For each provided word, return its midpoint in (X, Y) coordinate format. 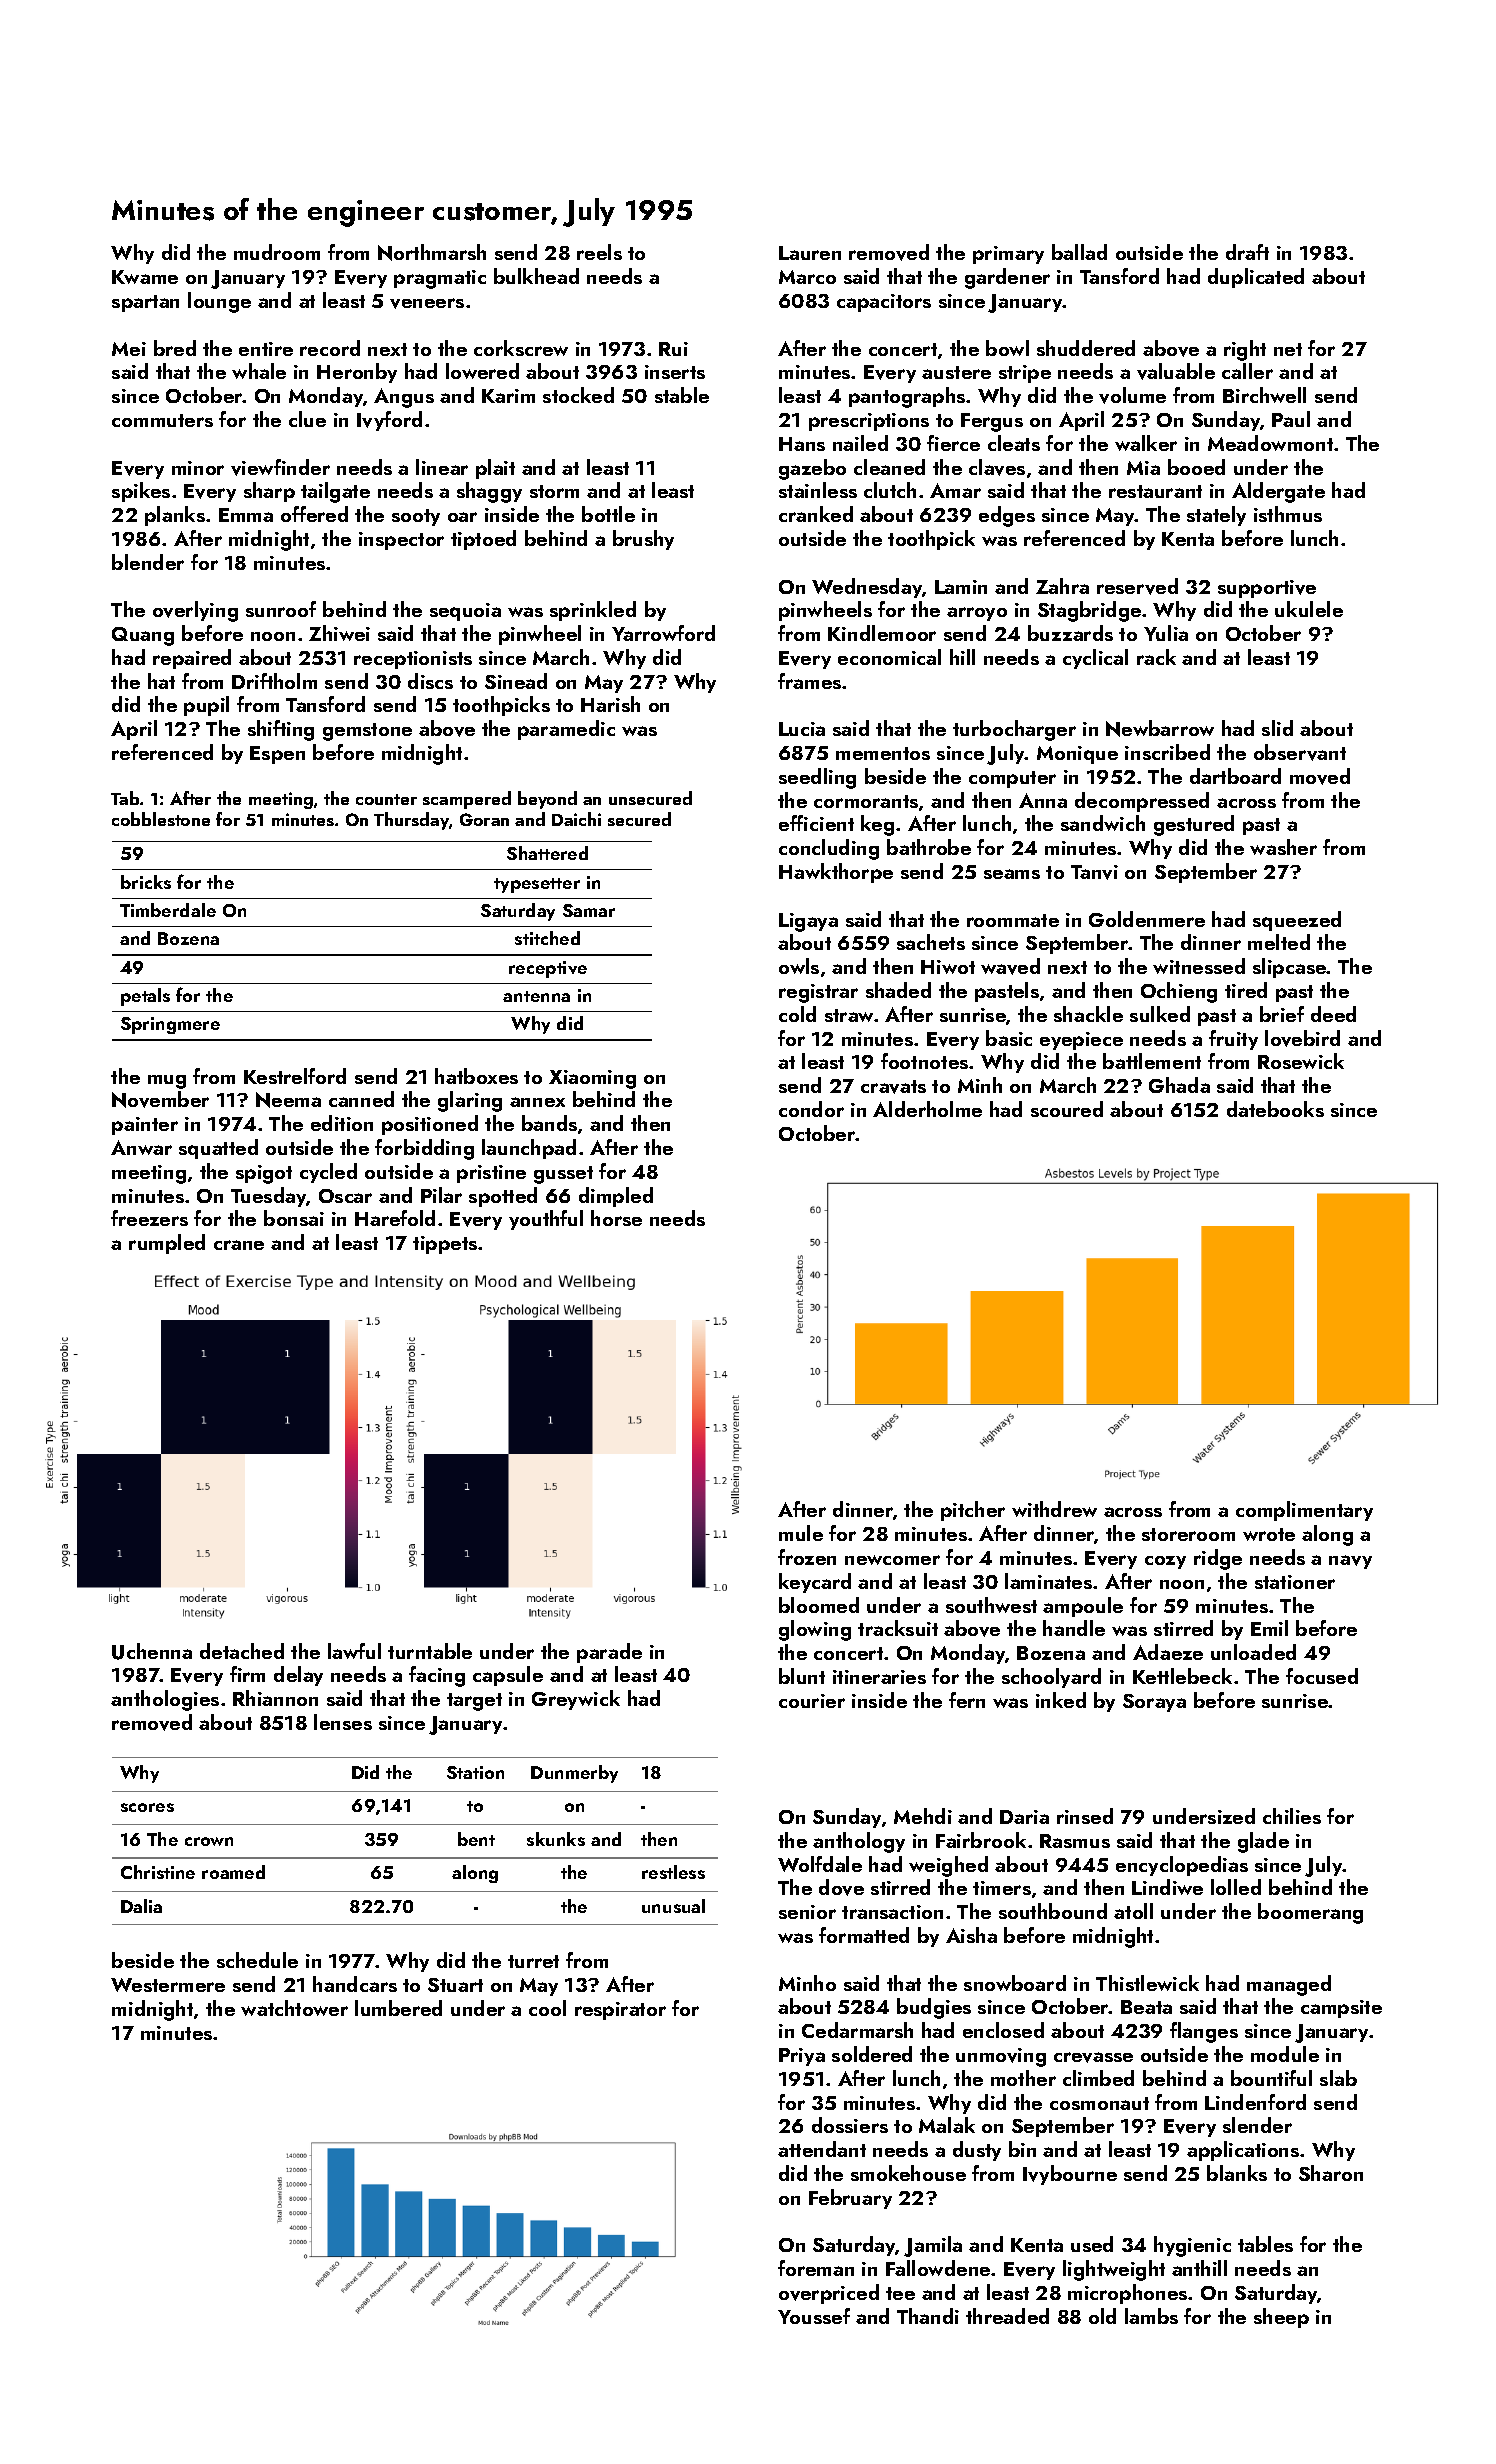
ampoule (1083, 1607)
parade (609, 1653)
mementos (883, 753)
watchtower (294, 2008)
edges (1007, 516)
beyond (547, 800)
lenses (343, 1722)
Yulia (1166, 633)
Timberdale (168, 910)
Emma (246, 515)
